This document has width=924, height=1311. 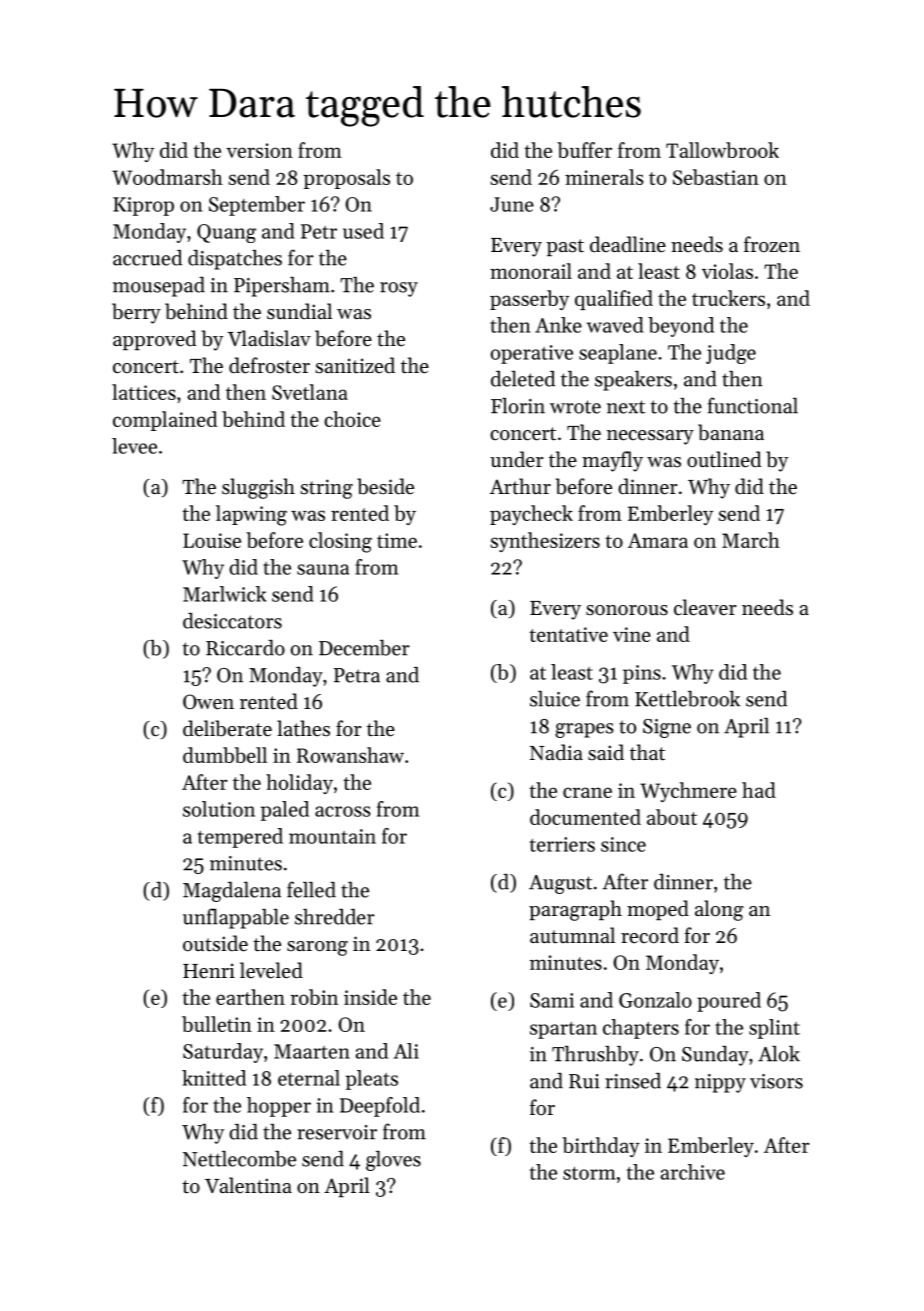 What do you see at coordinates (226, 233) in the document?
I see `Quang` at bounding box center [226, 233].
